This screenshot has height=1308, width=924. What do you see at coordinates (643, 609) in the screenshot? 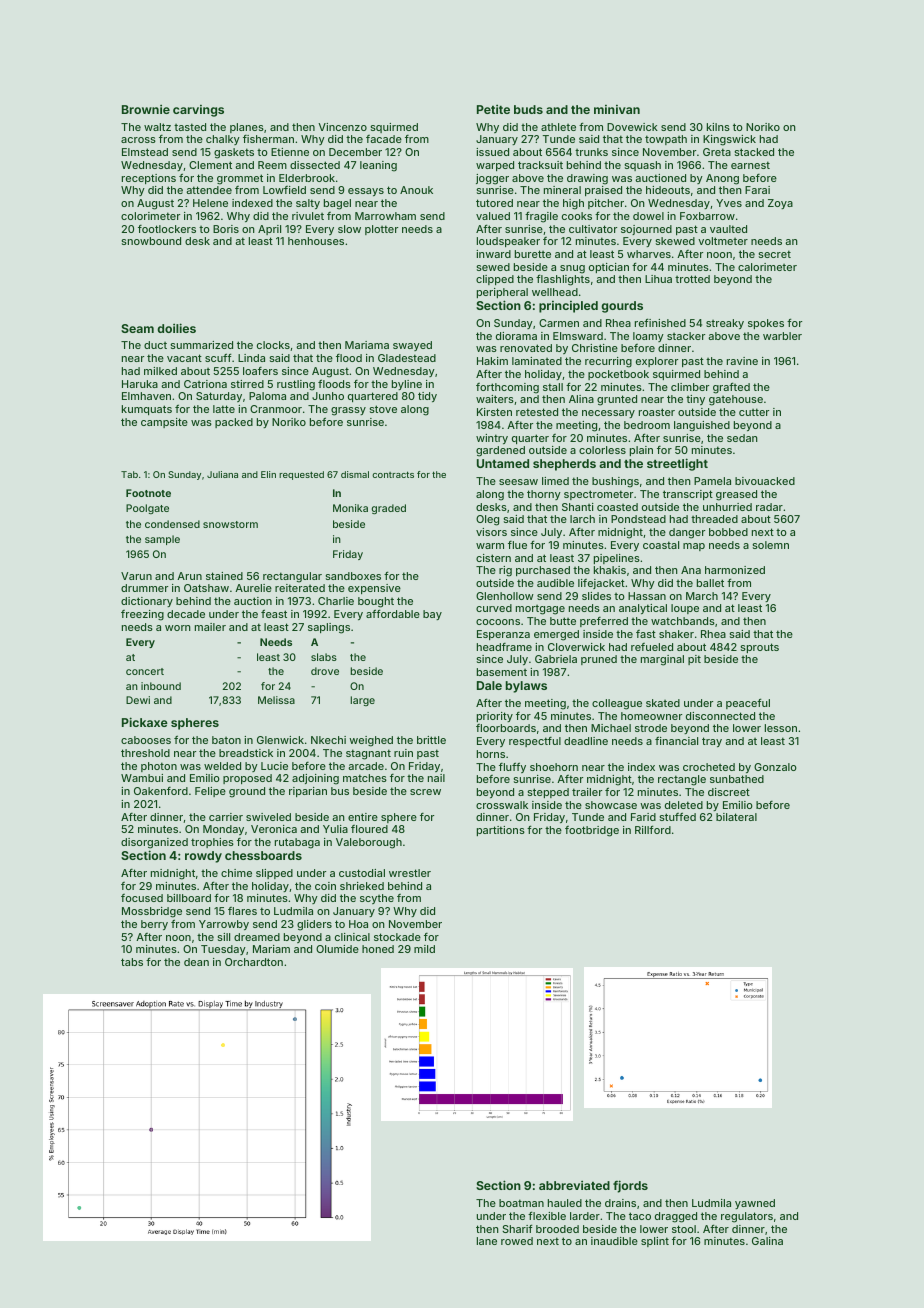
I see `analytical` at bounding box center [643, 609].
